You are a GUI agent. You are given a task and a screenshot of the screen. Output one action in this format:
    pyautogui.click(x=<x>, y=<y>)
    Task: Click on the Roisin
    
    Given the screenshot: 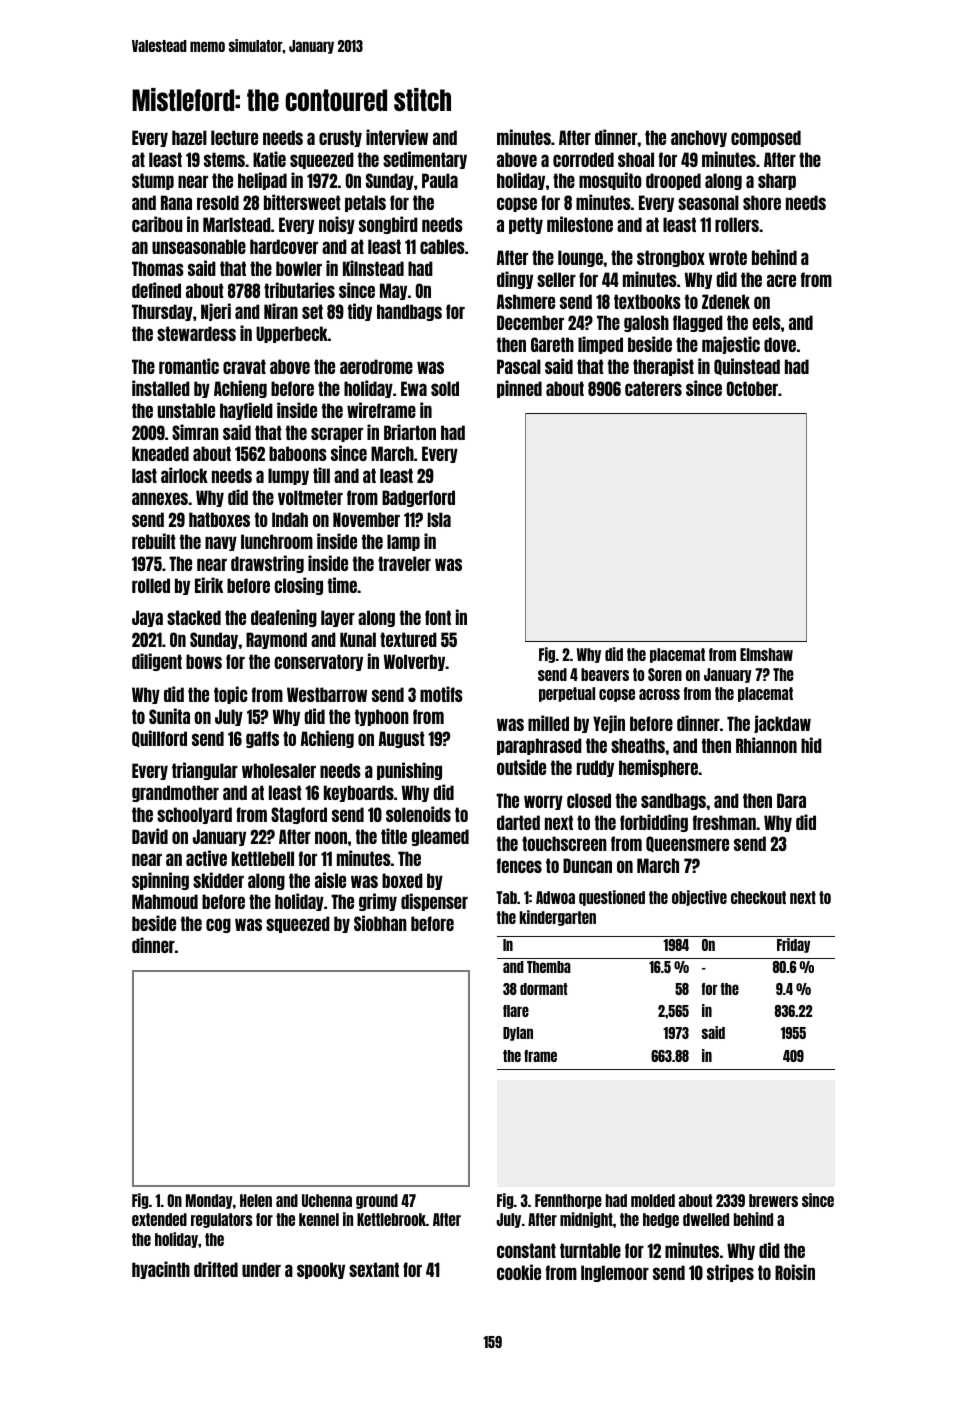 What is the action you would take?
    pyautogui.click(x=795, y=1272)
